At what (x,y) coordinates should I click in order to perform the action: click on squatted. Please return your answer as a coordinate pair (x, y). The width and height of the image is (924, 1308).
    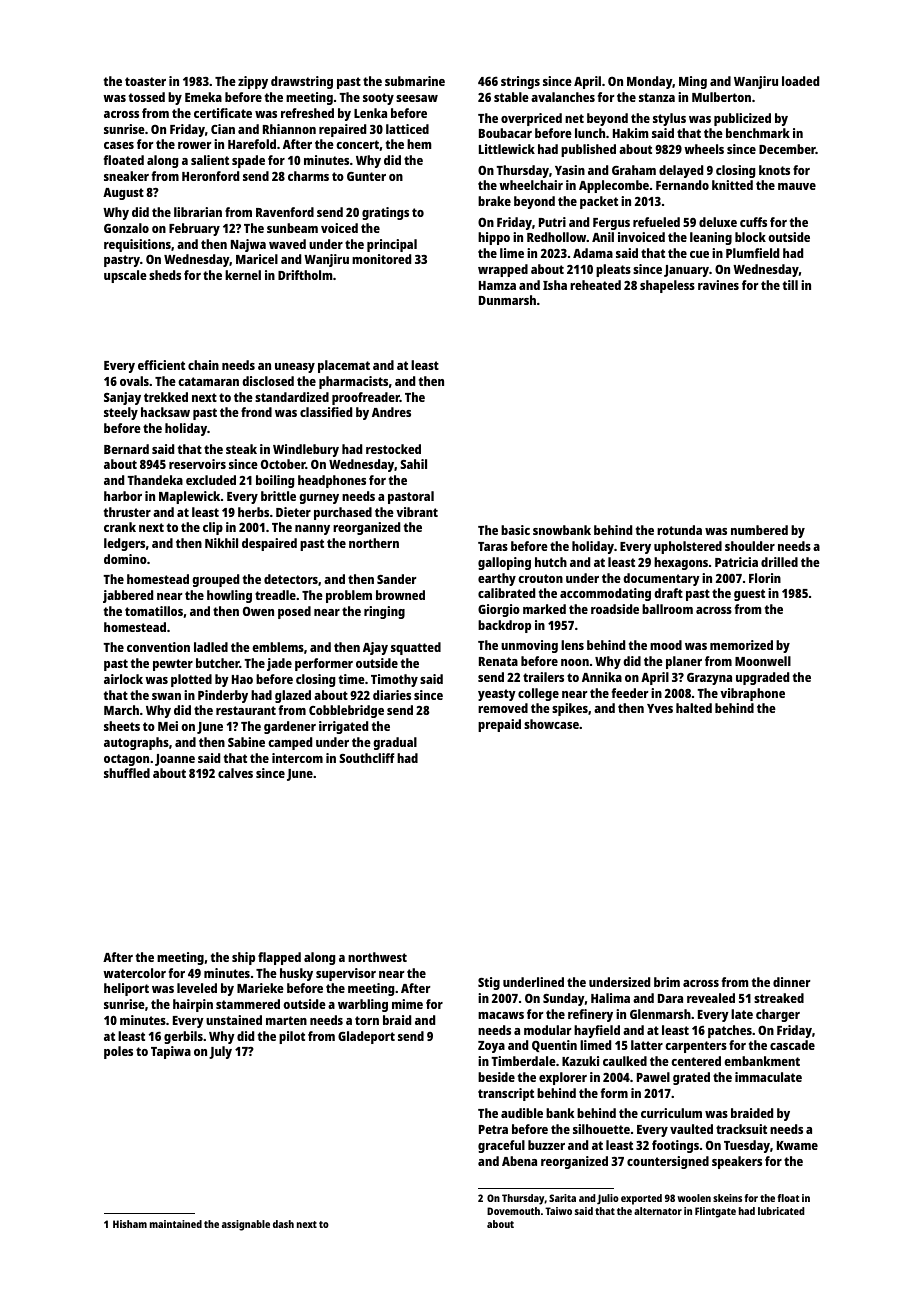
    Looking at the image, I should click on (416, 648).
